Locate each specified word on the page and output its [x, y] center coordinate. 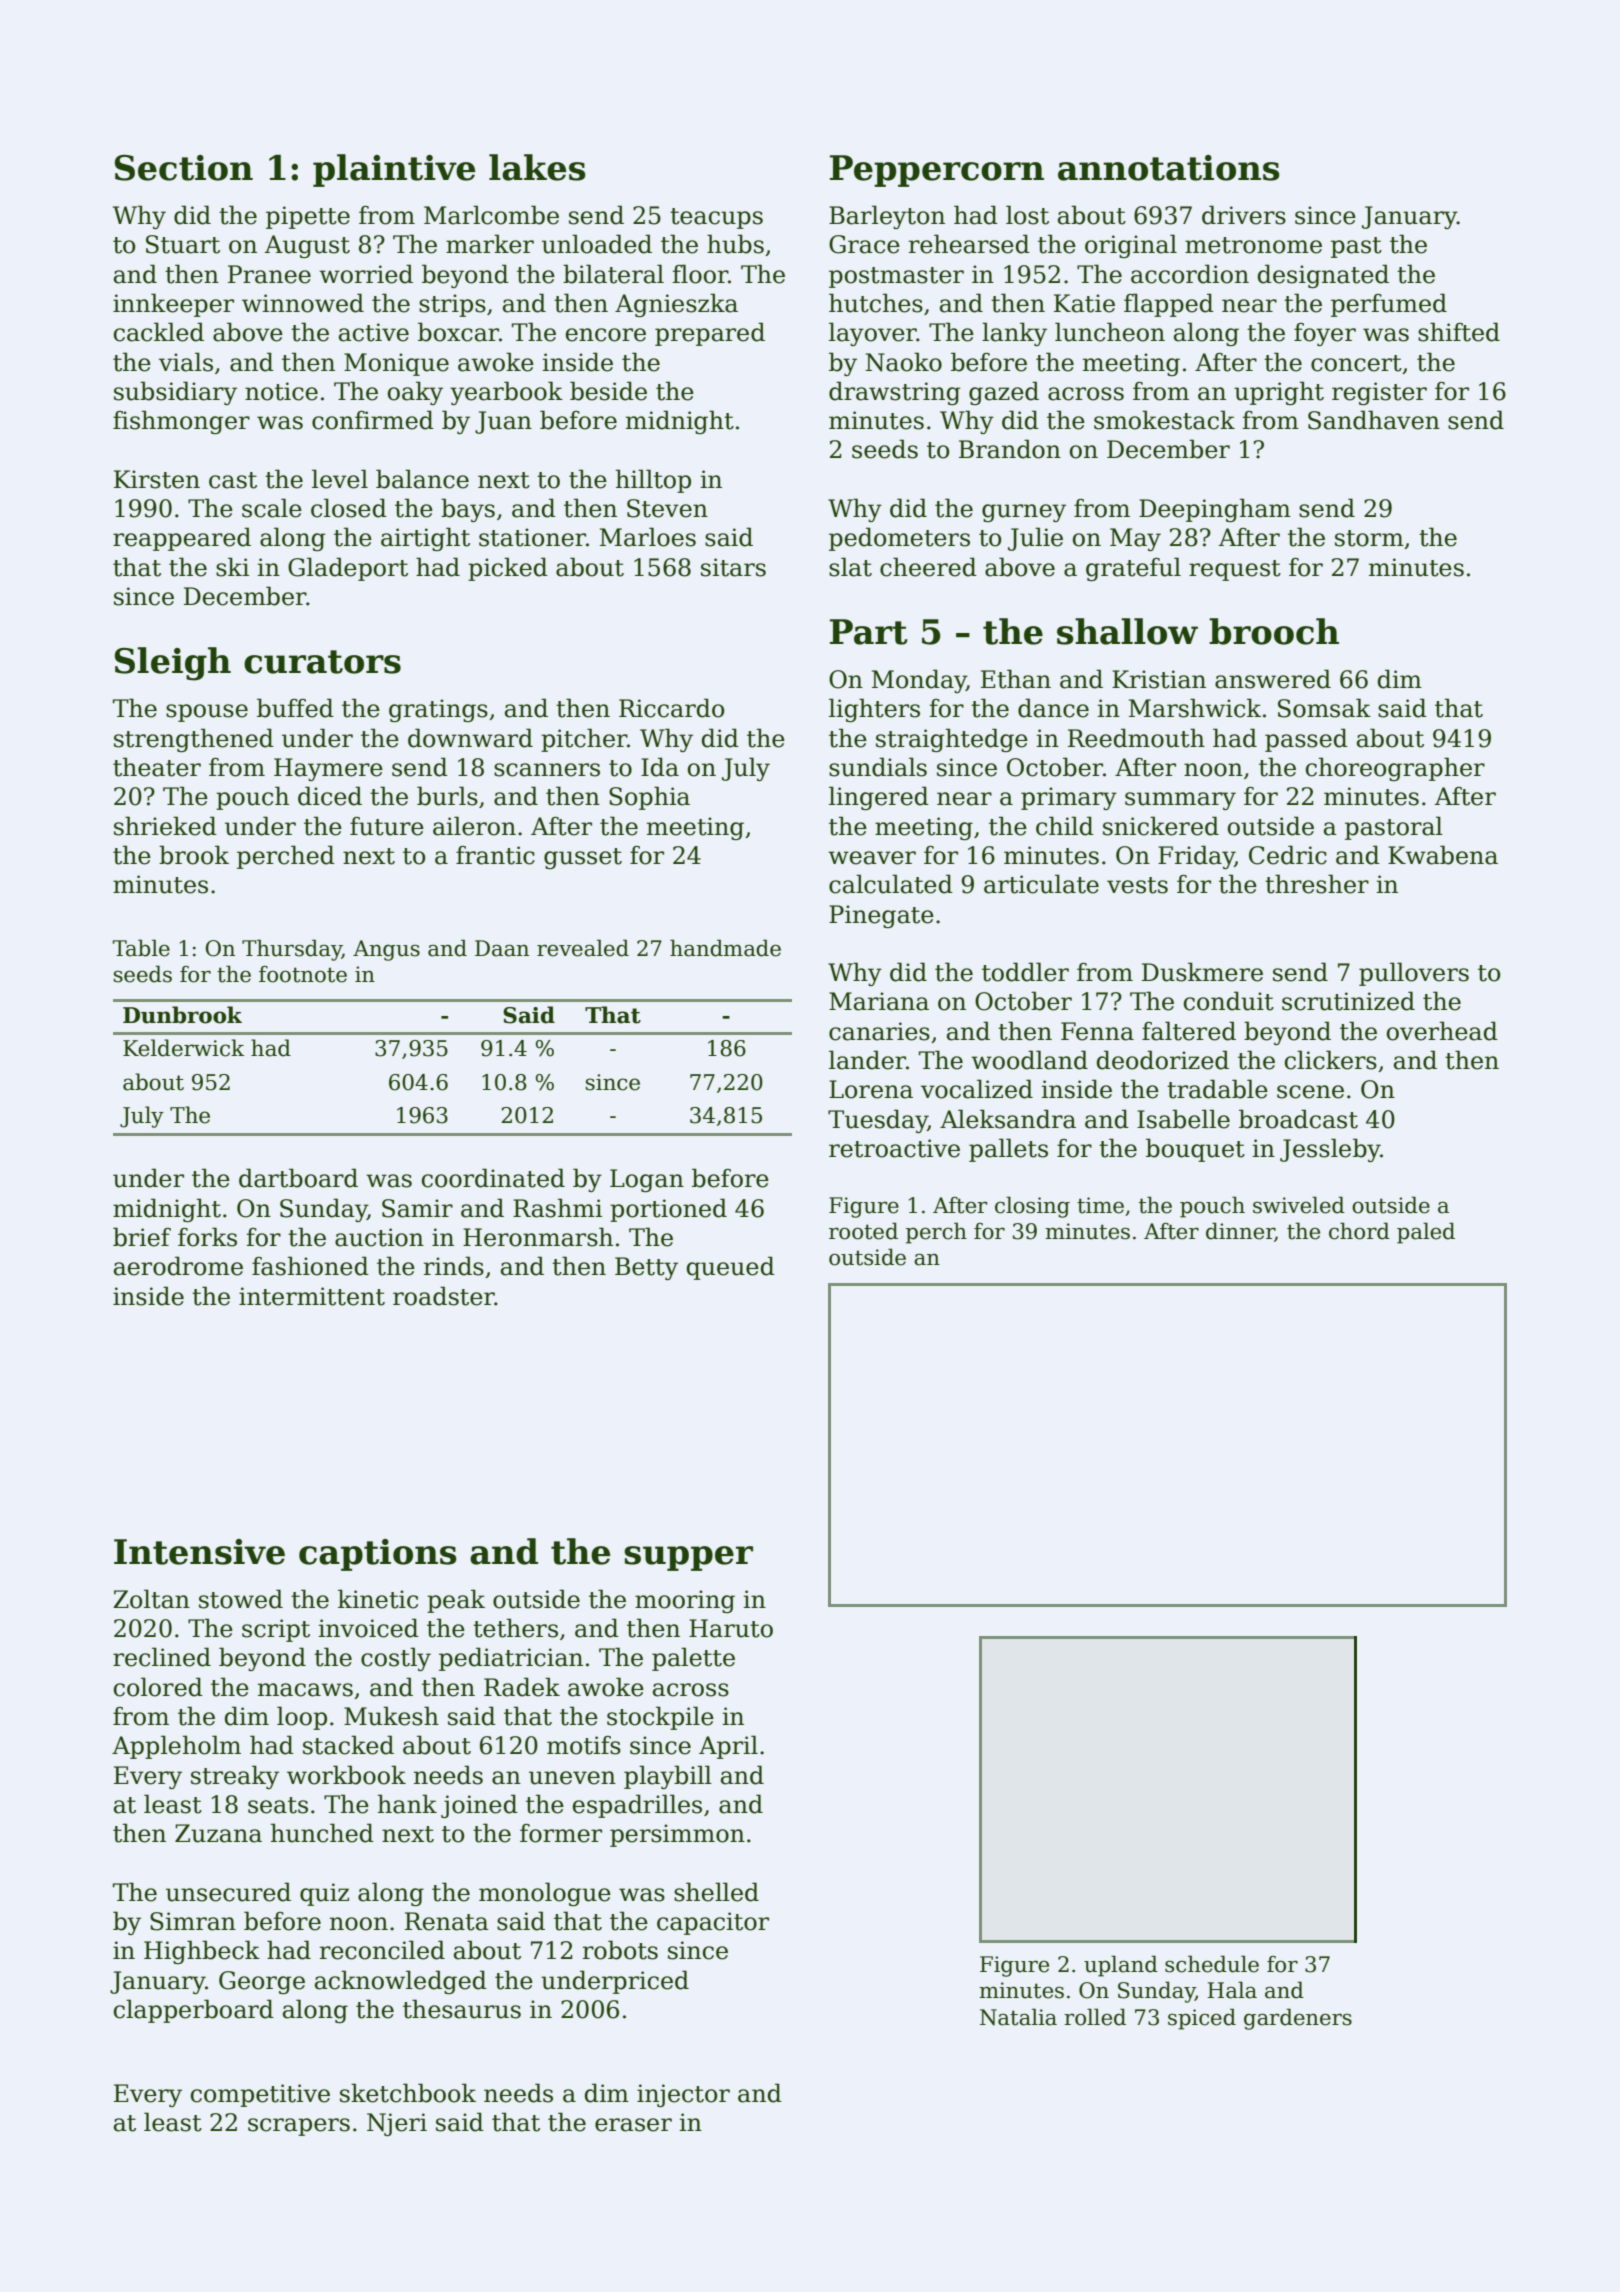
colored [158, 1687]
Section [184, 168]
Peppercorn [937, 171]
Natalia [1018, 2017]
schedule [1212, 1964]
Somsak [1324, 708]
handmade [725, 948]
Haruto [731, 1628]
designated [1323, 276]
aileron [474, 826]
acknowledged [401, 1982]
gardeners [1298, 2019]
